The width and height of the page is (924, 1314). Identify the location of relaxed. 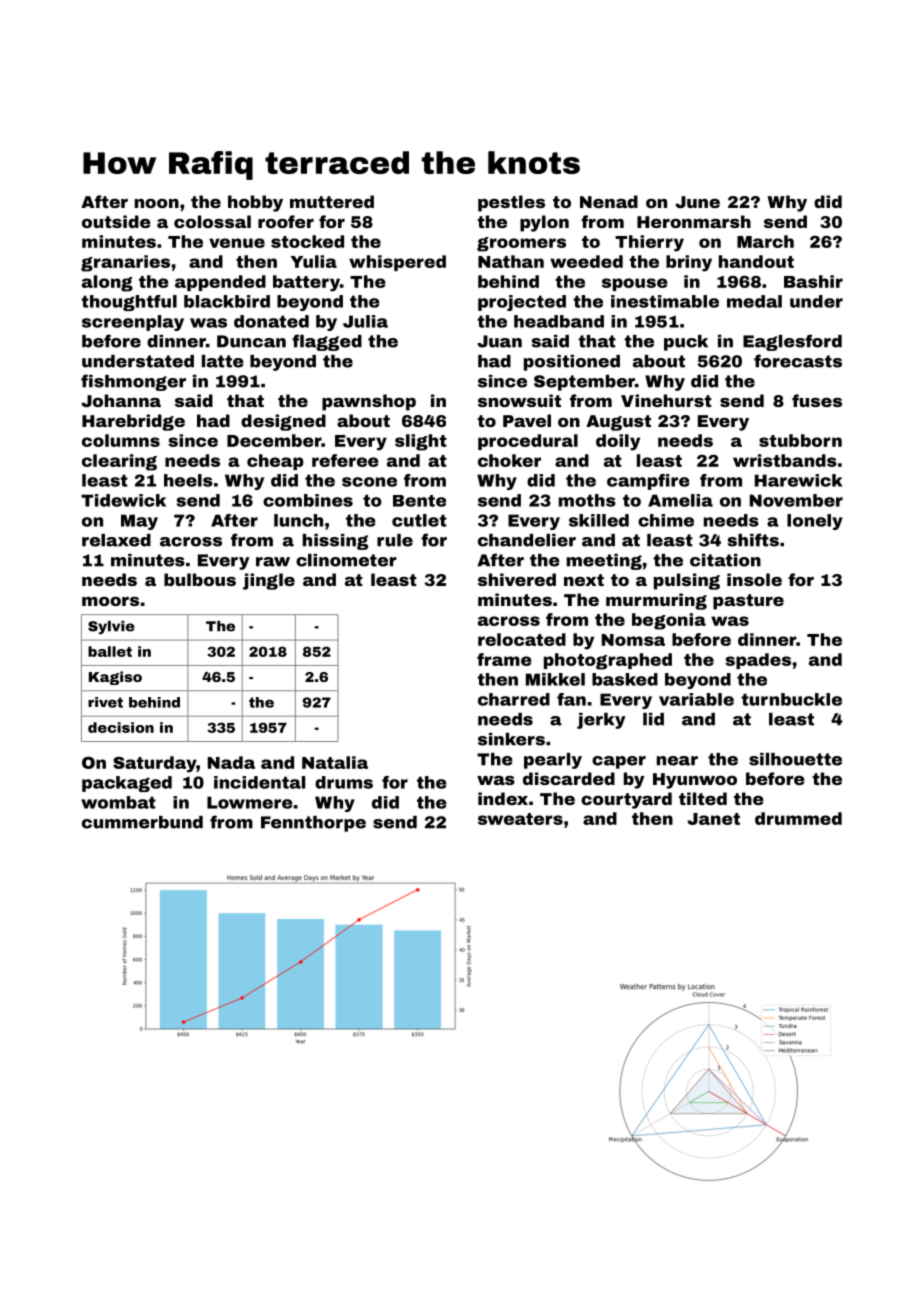
(116, 540).
